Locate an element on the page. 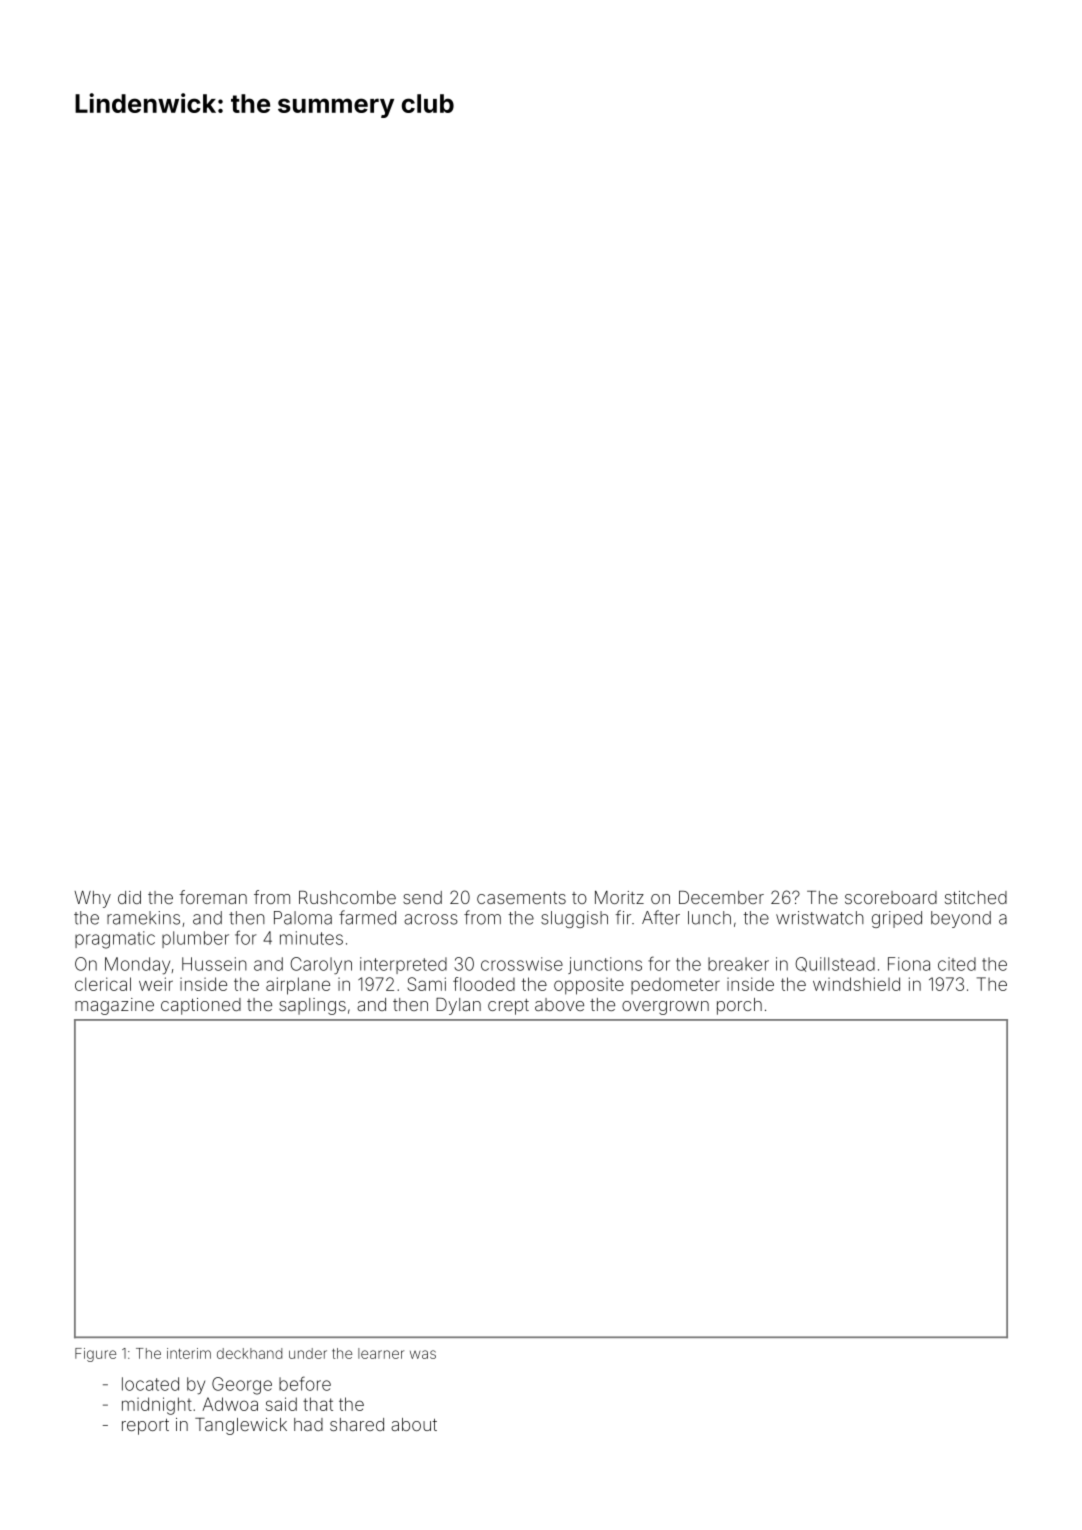 This document has width=1082, height=1530. crept is located at coordinates (508, 1007).
